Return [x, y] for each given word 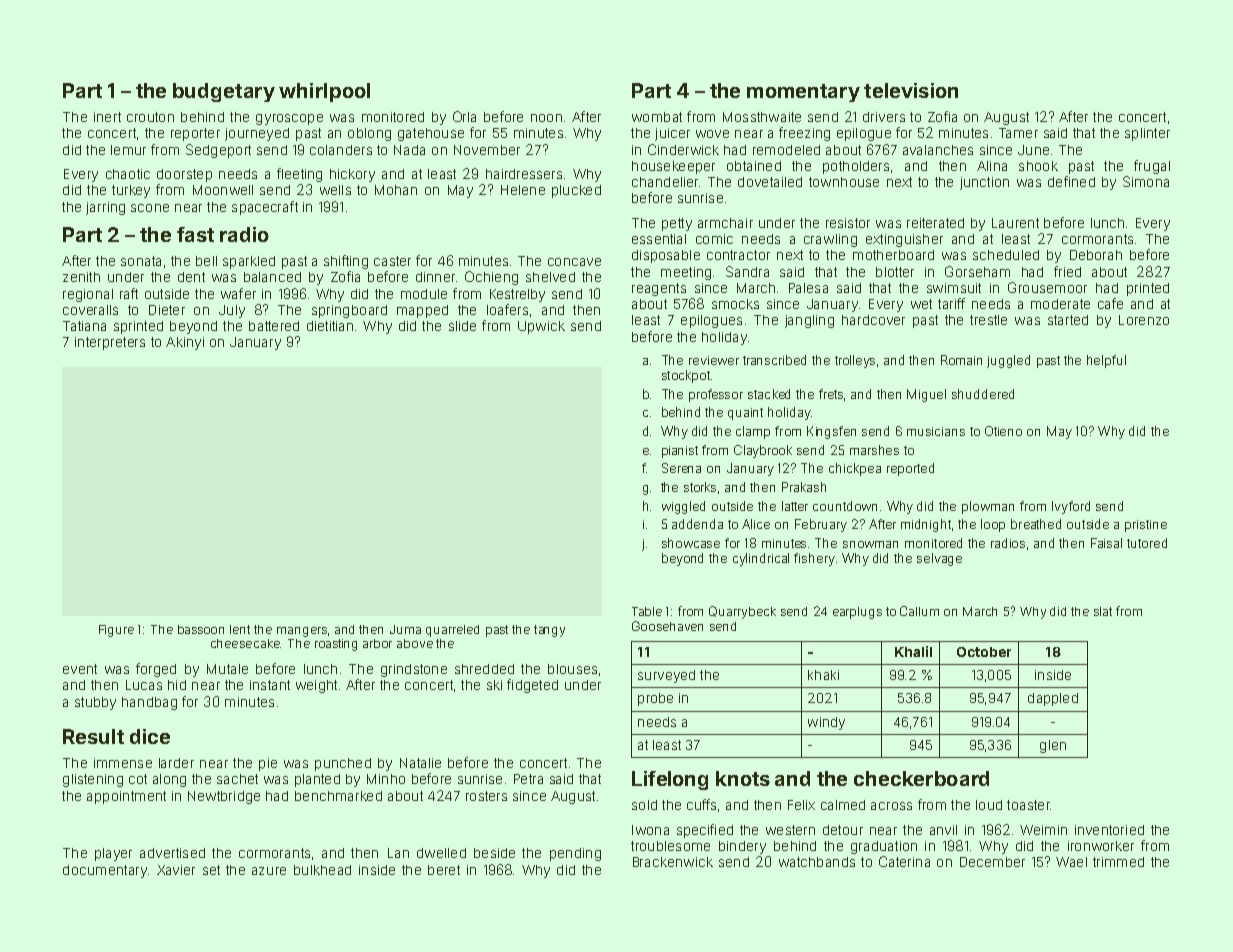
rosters [486, 796]
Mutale [227, 669]
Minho [386, 779]
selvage [939, 559]
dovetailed [770, 182]
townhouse [844, 182]
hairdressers [524, 174]
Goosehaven [667, 626]
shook [1038, 166]
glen [1053, 746]
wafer [238, 293]
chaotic [128, 174]
